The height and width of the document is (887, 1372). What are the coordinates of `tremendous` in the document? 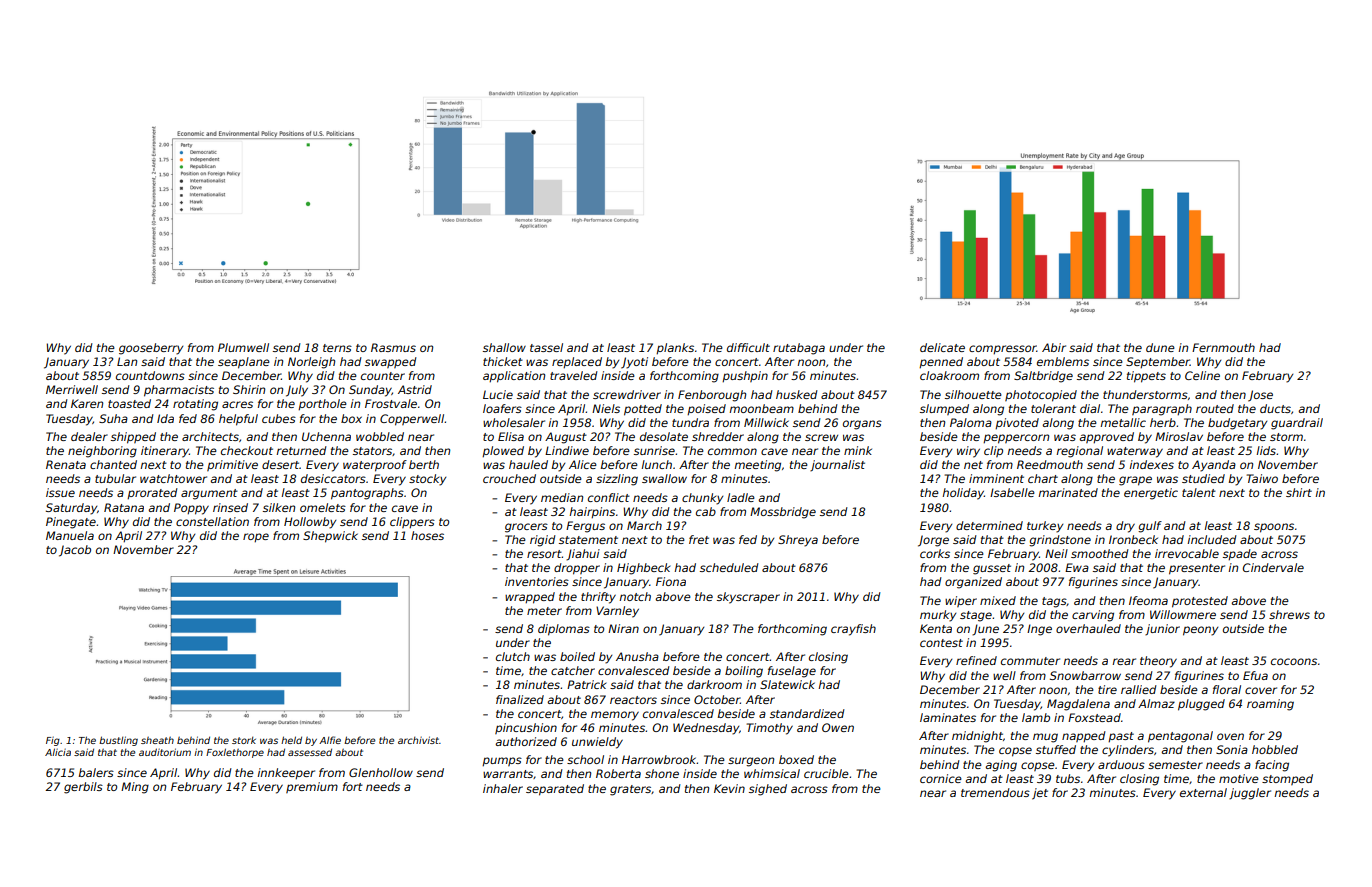 It's located at (995, 792).
